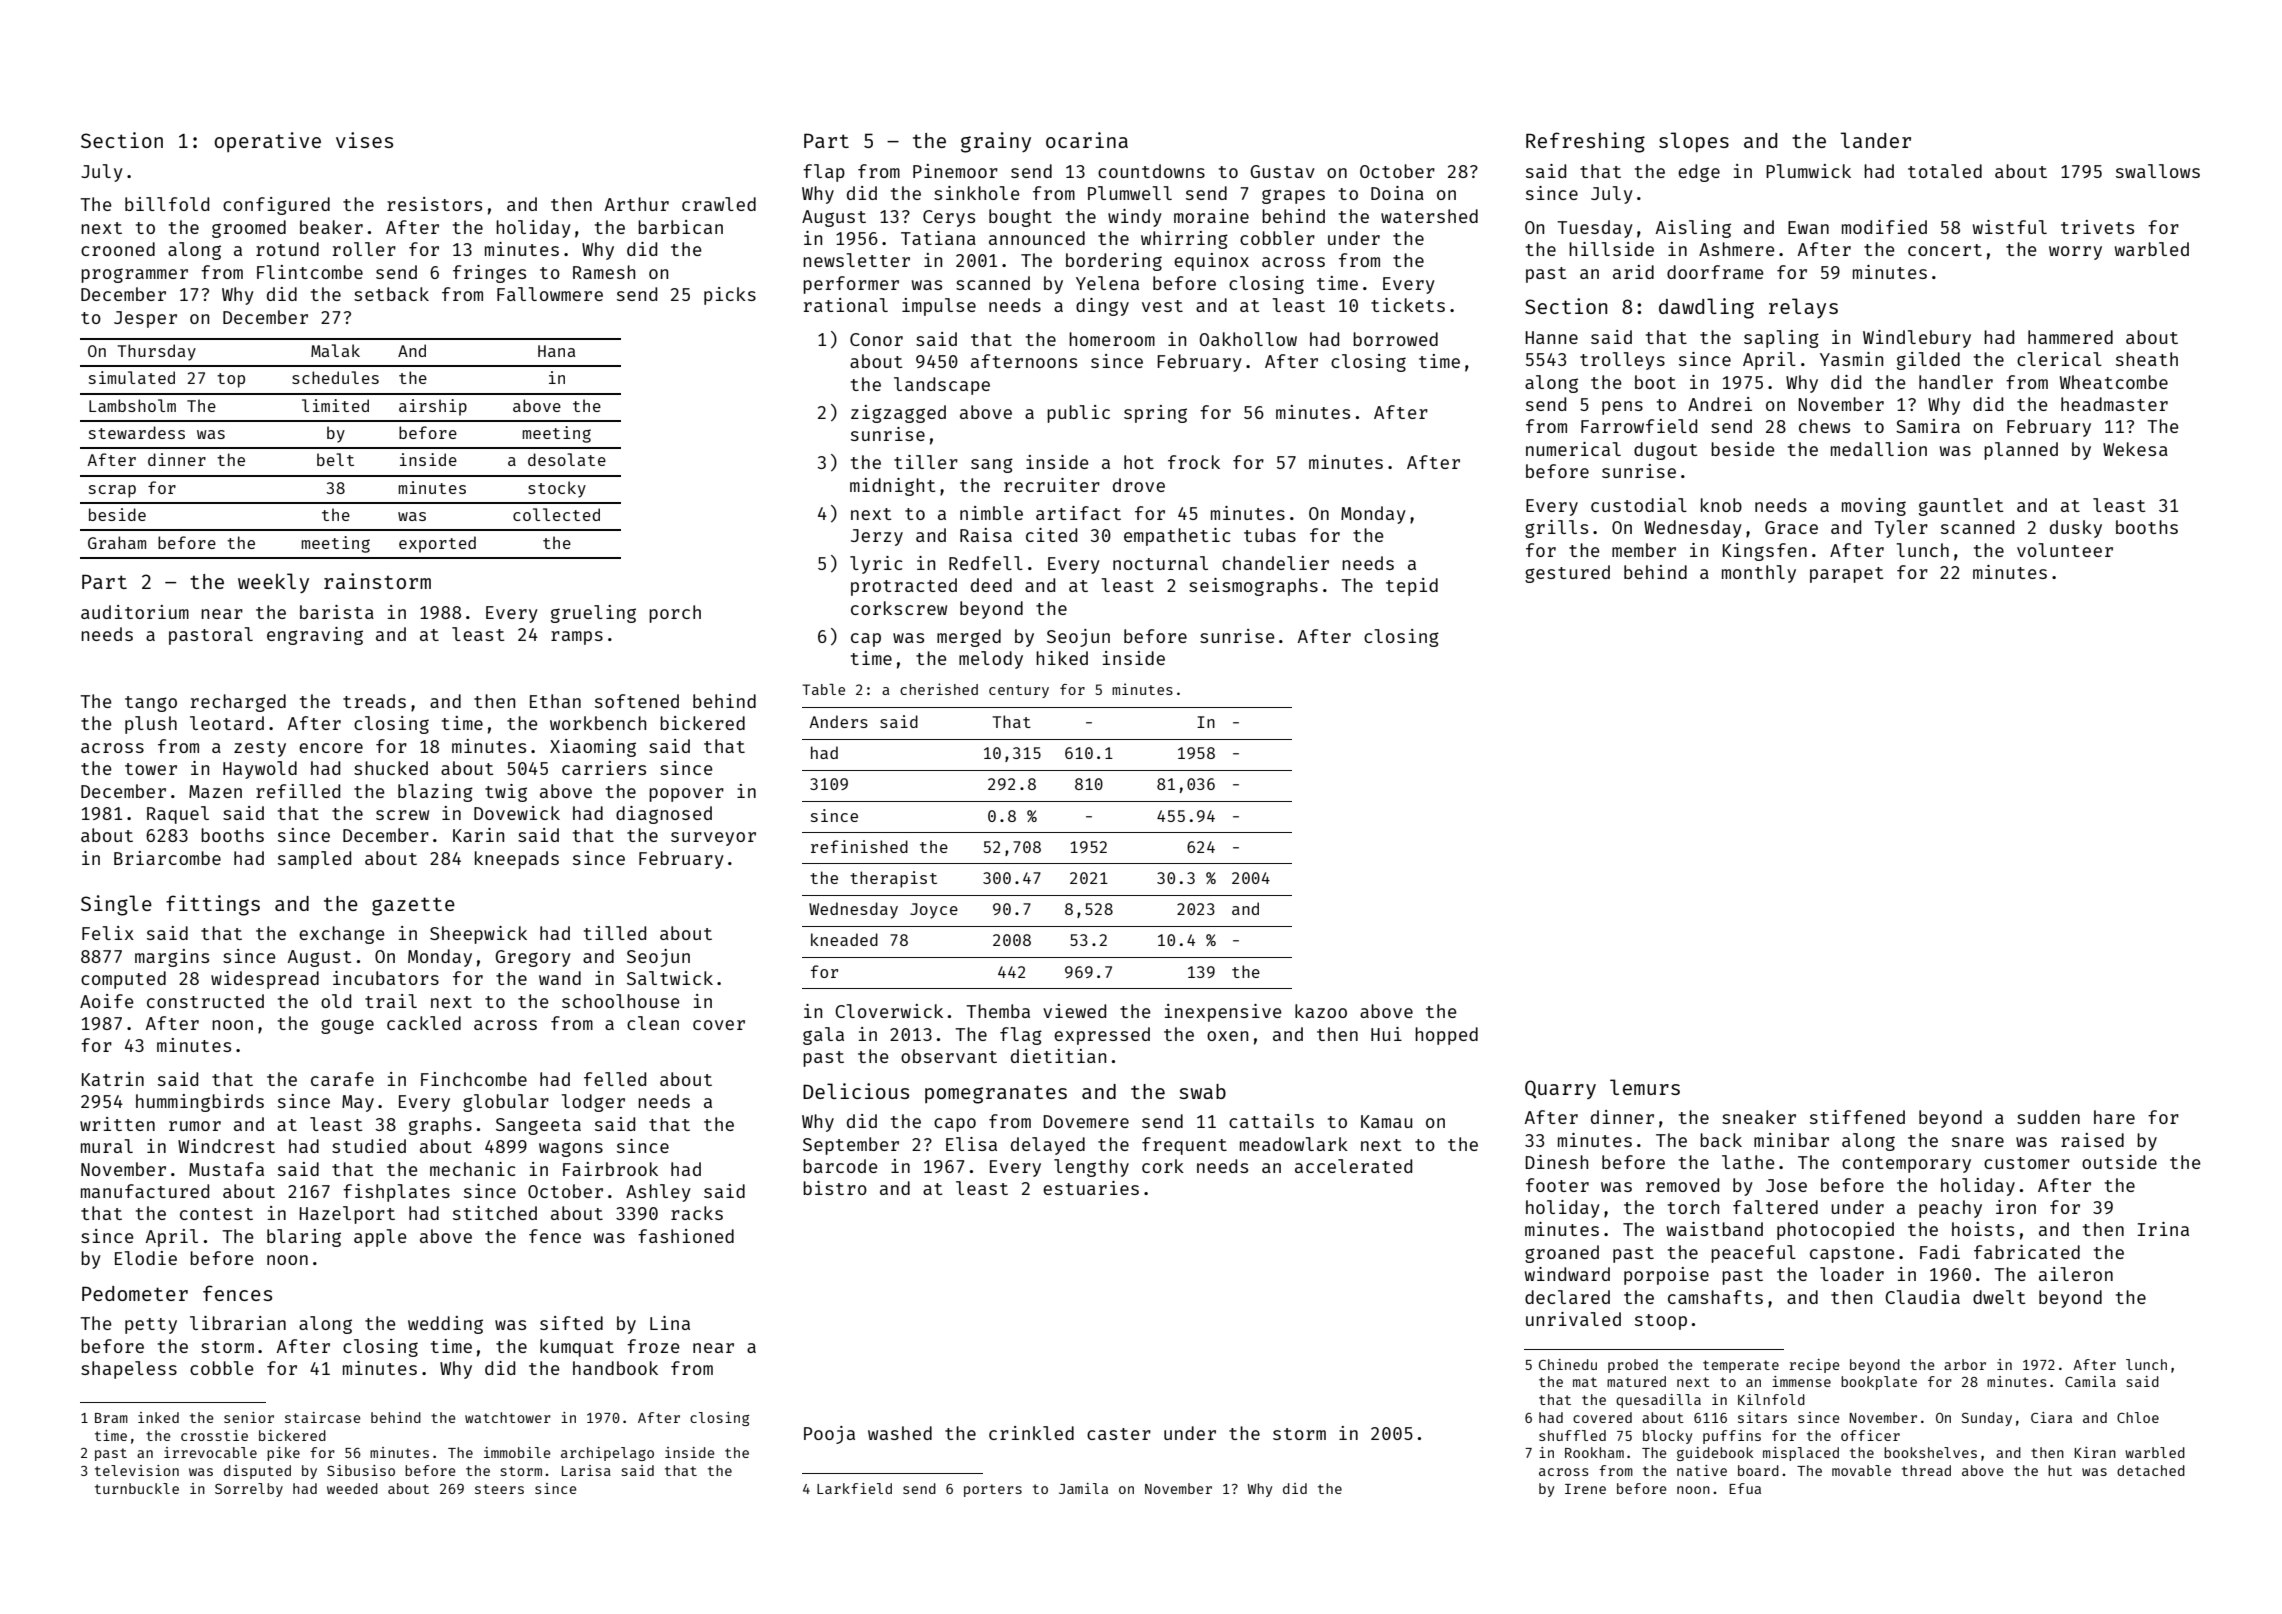 This document has width=2282, height=1614. I want to click on cattails, so click(1271, 1121).
